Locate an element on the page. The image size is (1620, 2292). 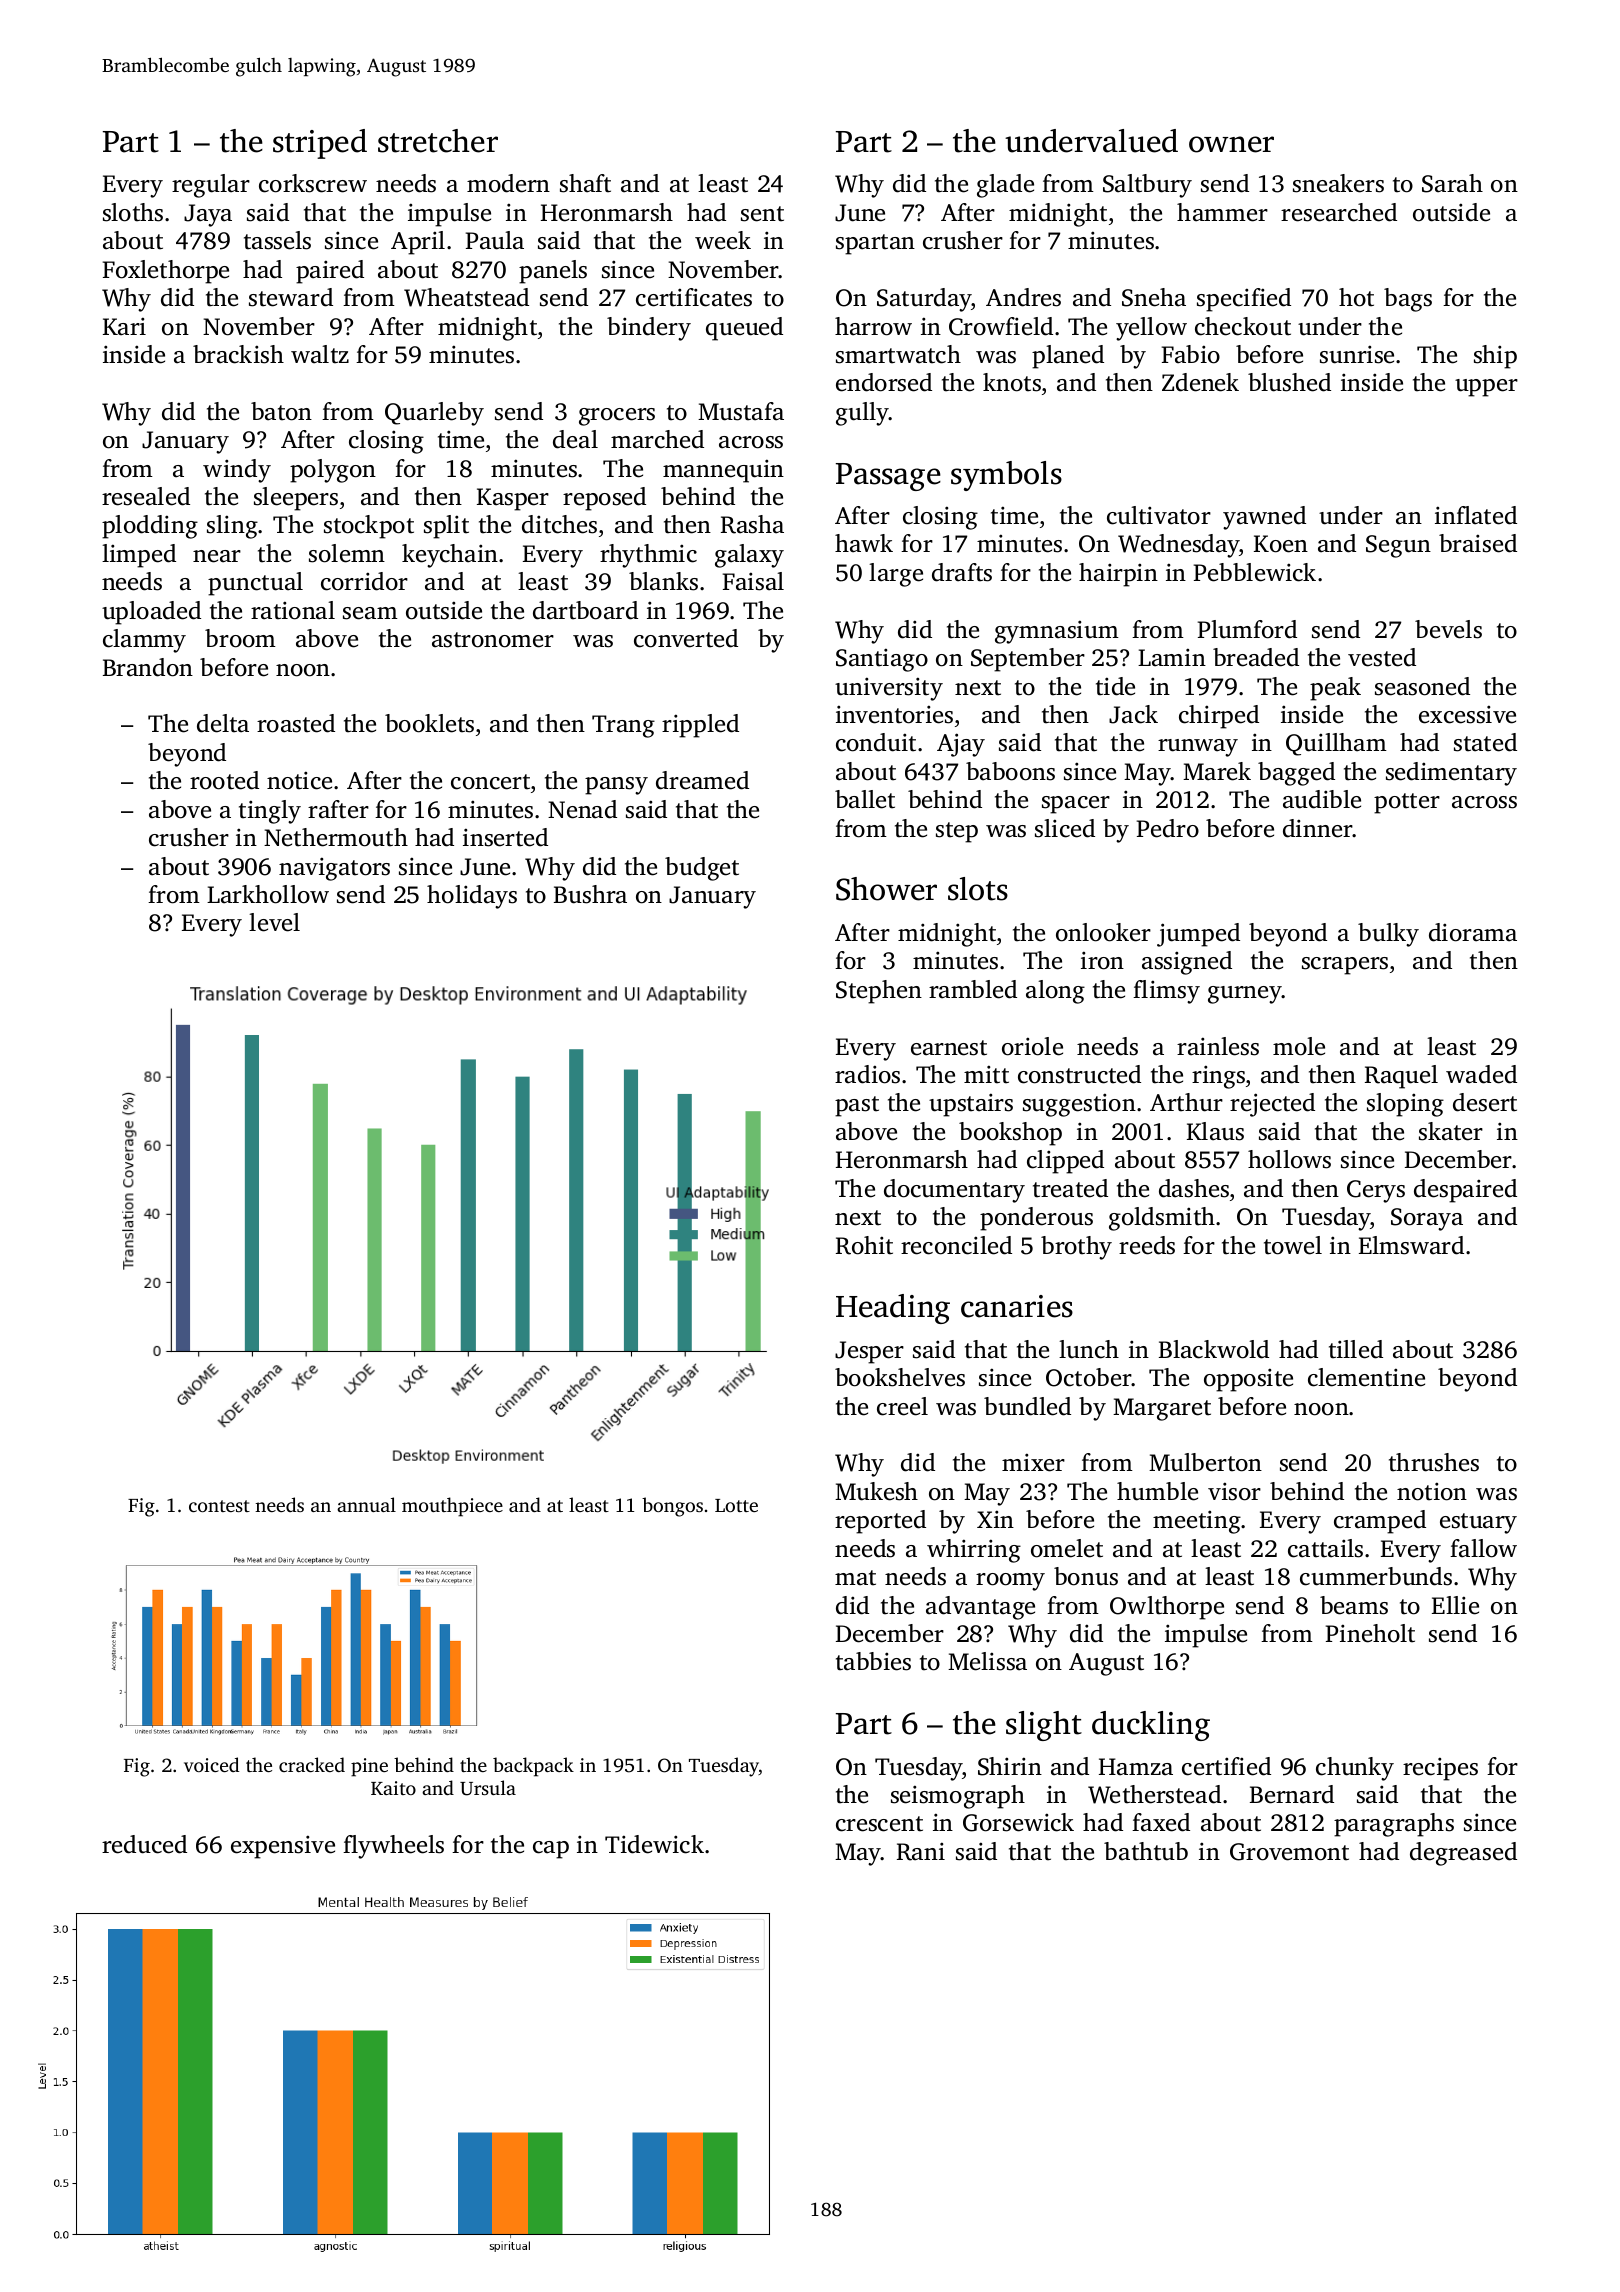
tabbies is located at coordinates (873, 1661).
